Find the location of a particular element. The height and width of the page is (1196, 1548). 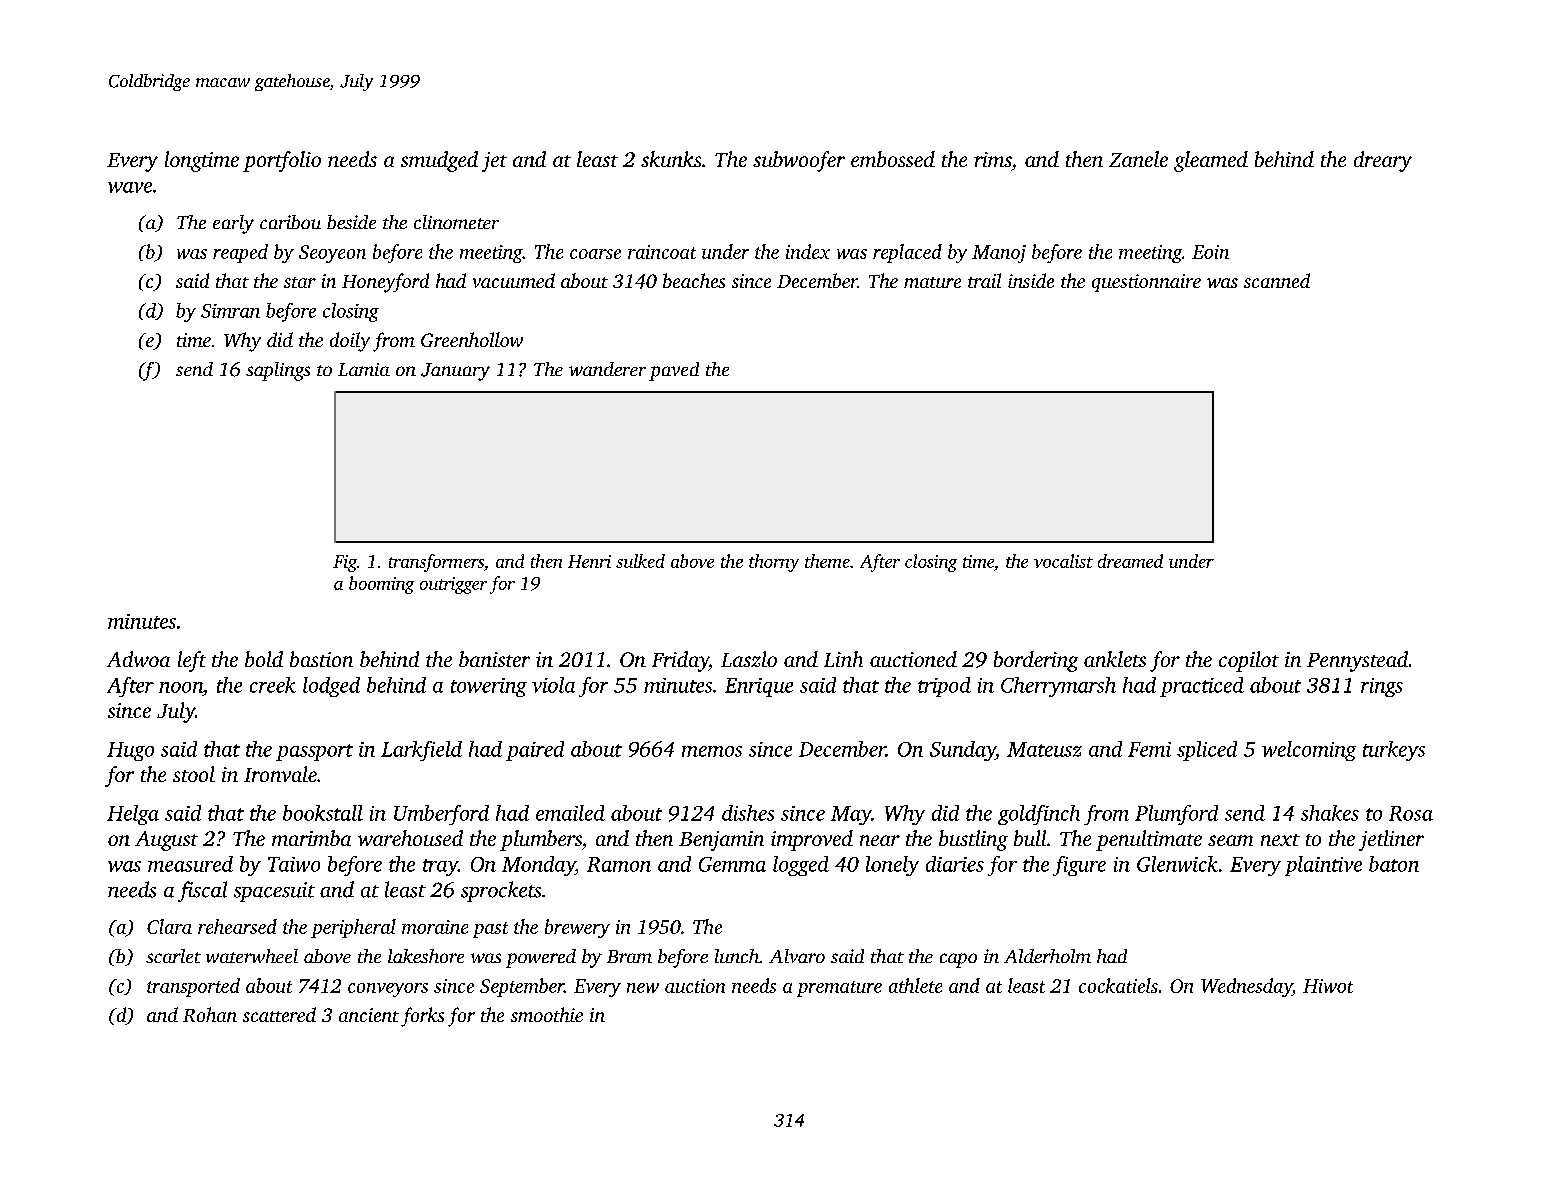

shakes is located at coordinates (1330, 813).
